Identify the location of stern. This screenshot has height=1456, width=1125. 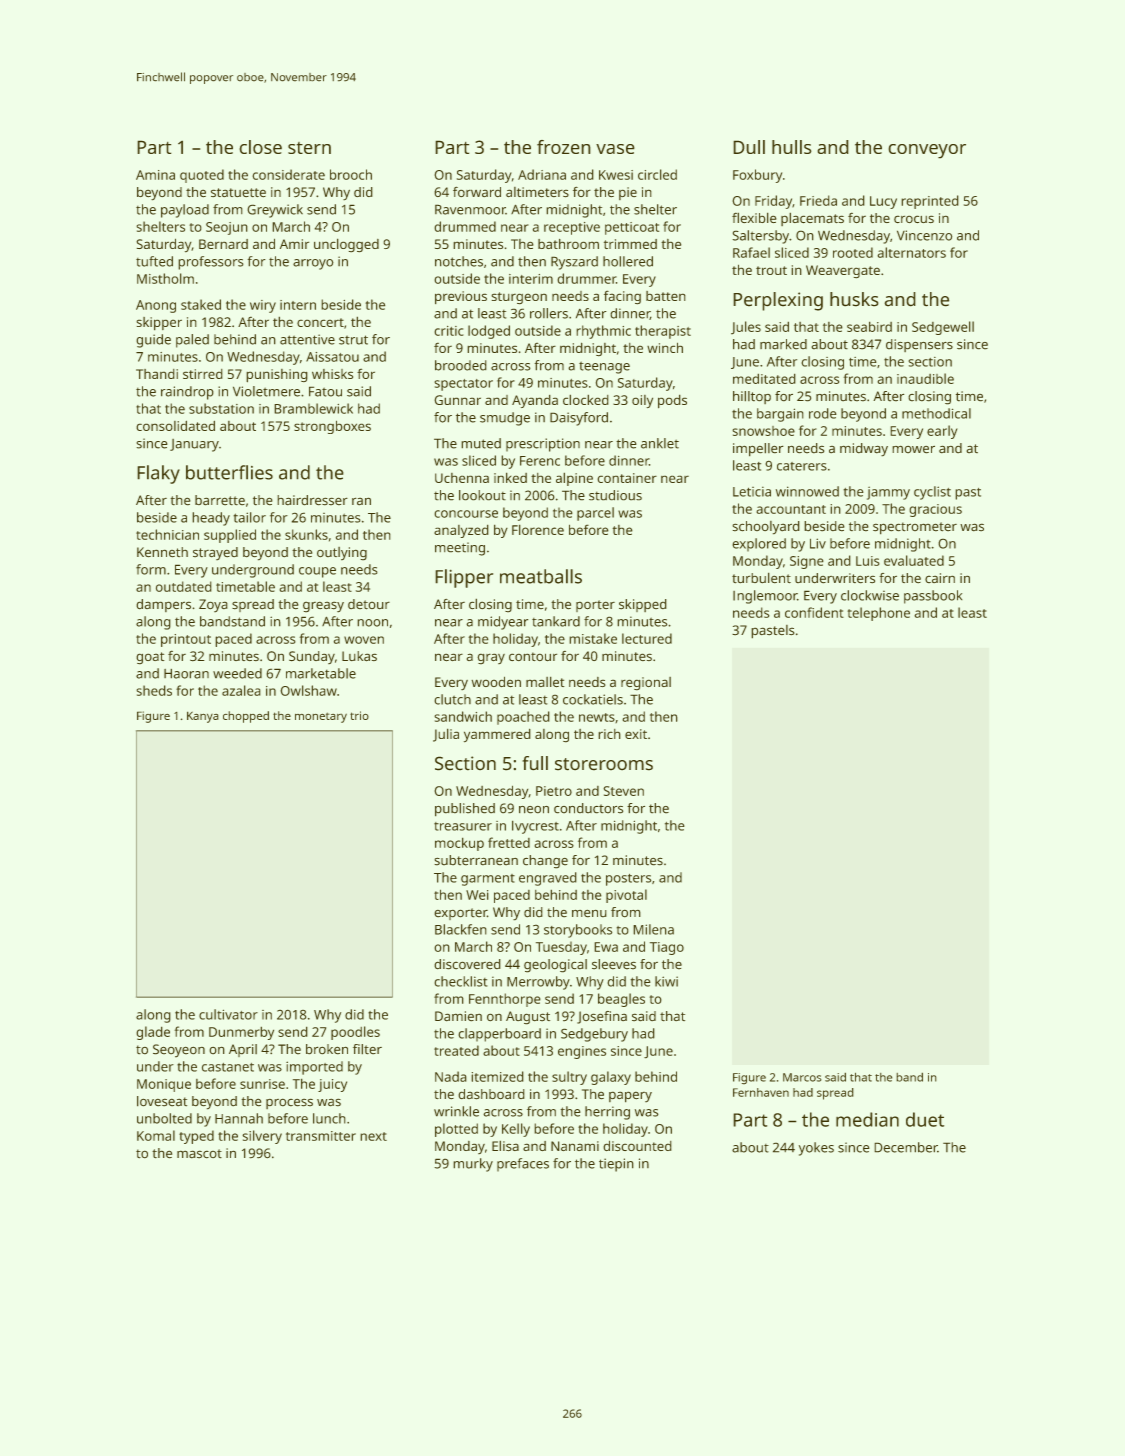
(309, 148).
